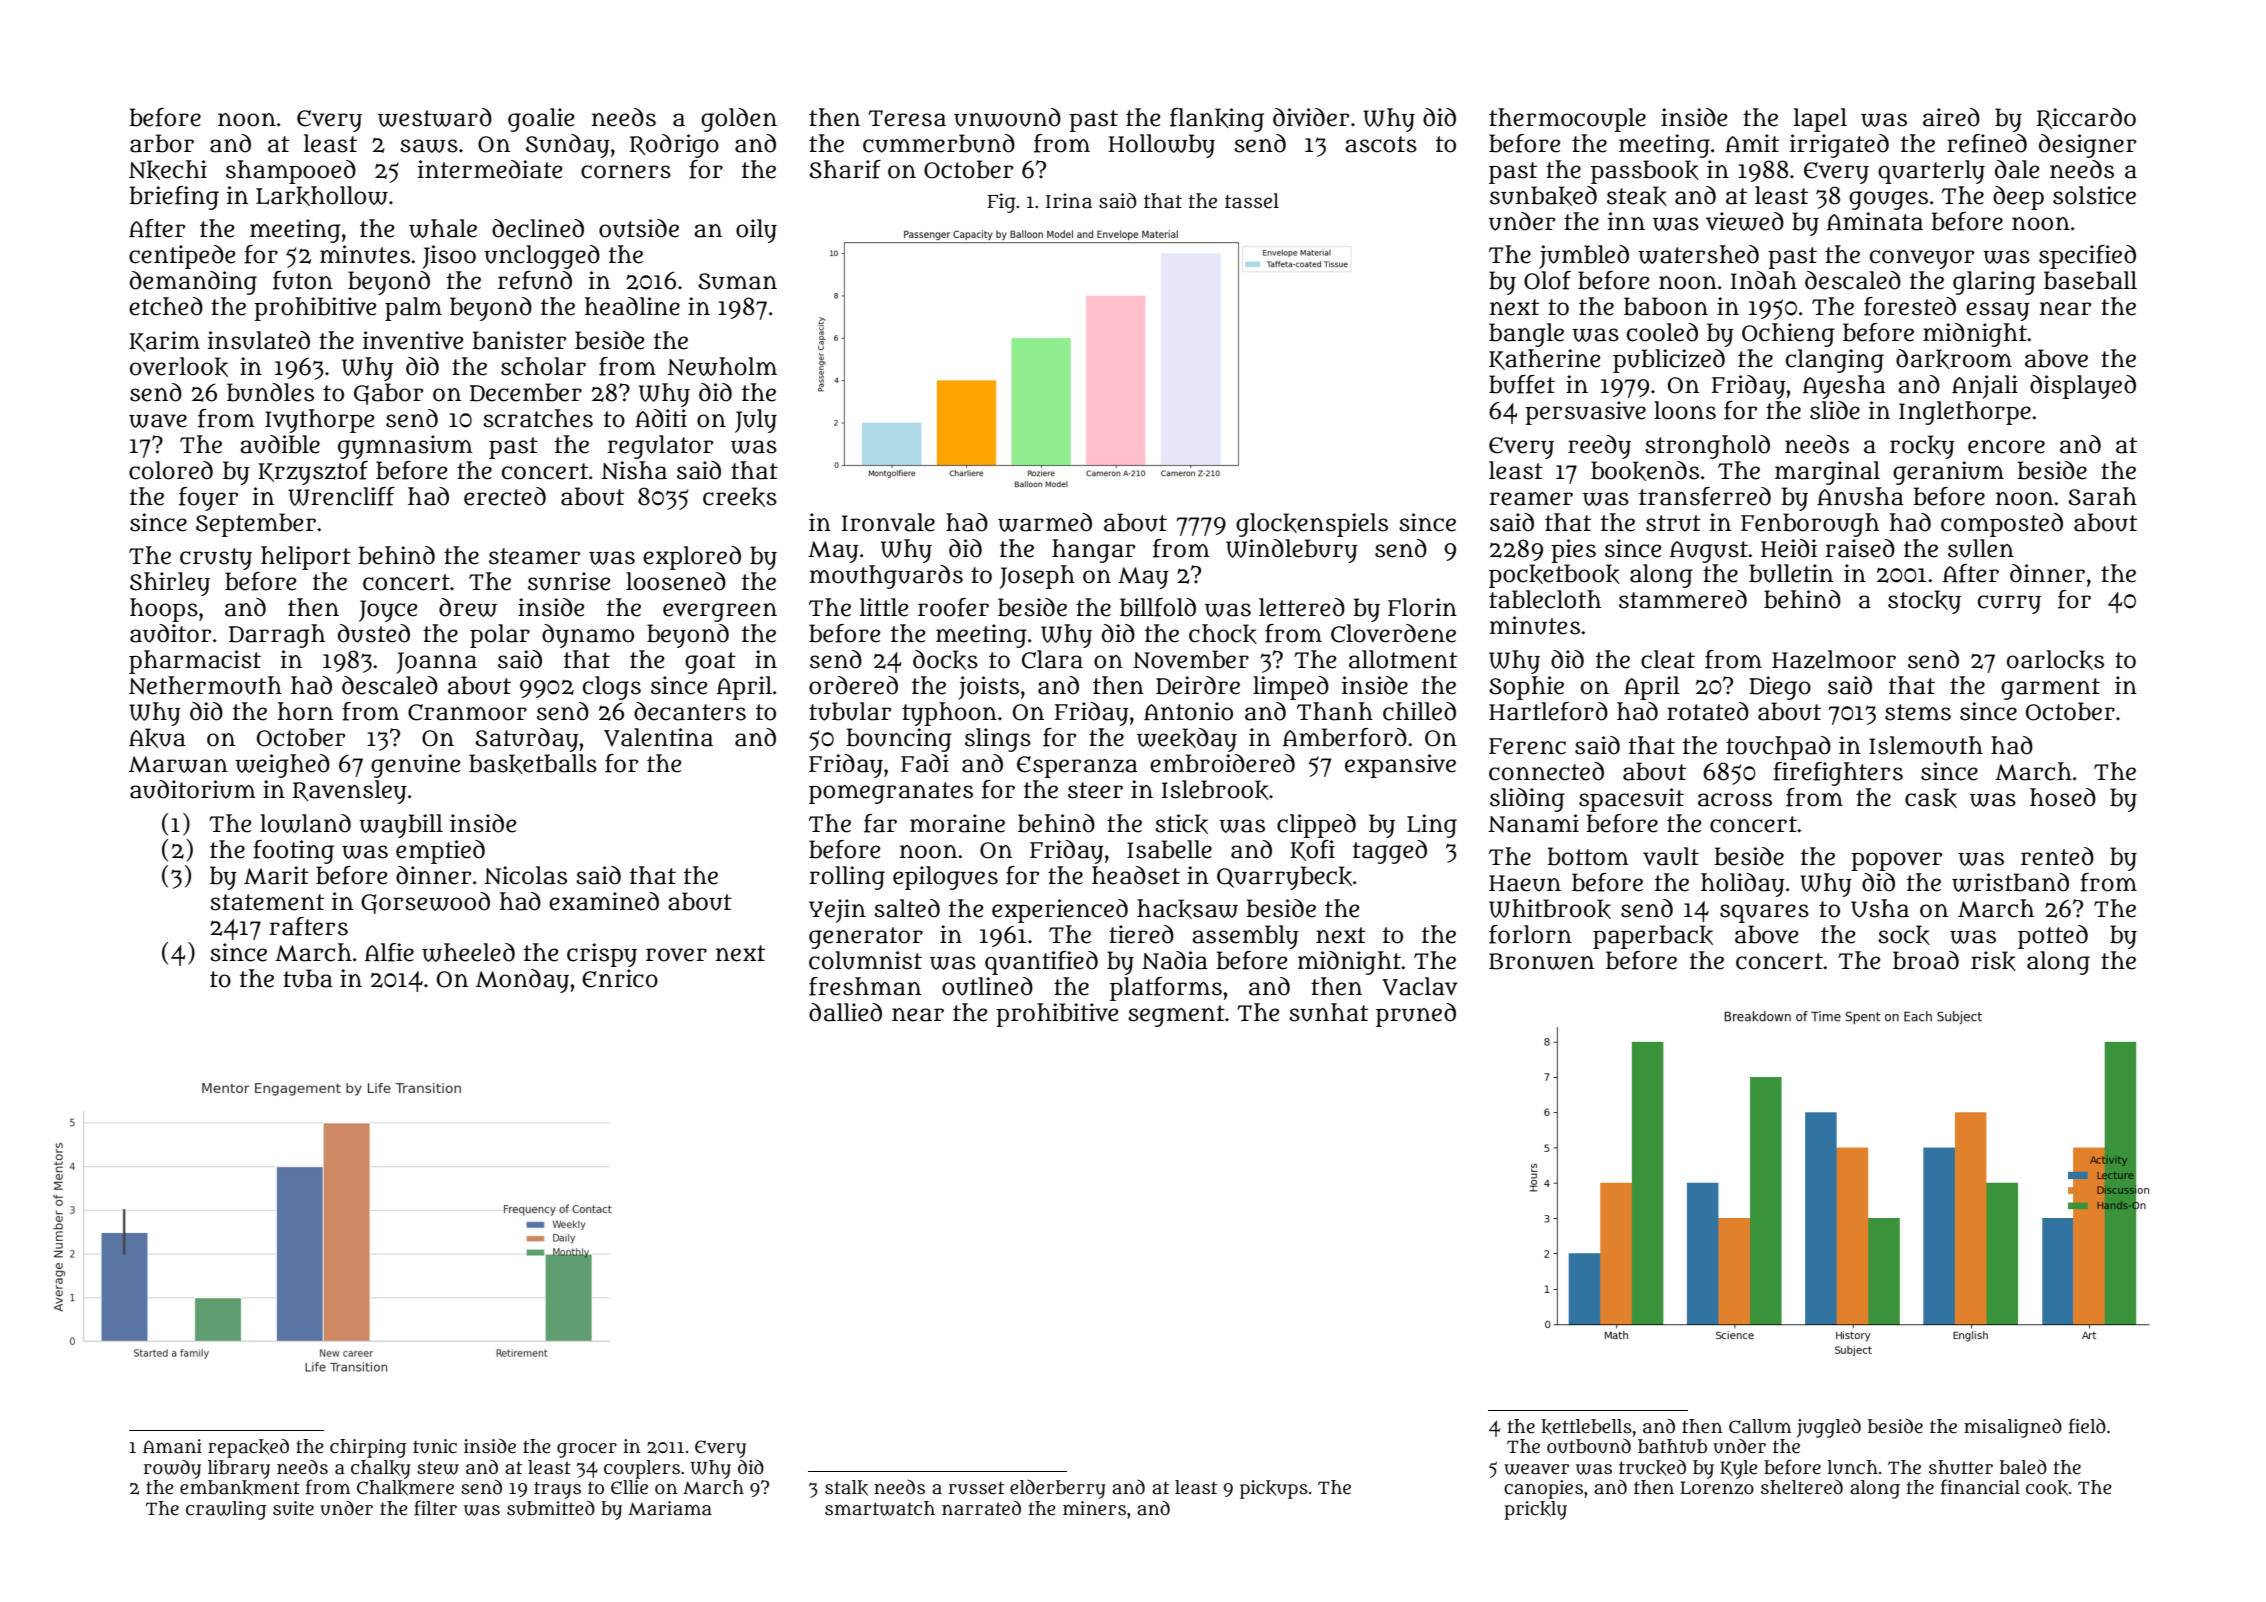 The height and width of the document is (1602, 2266). I want to click on curry, so click(2009, 604).
